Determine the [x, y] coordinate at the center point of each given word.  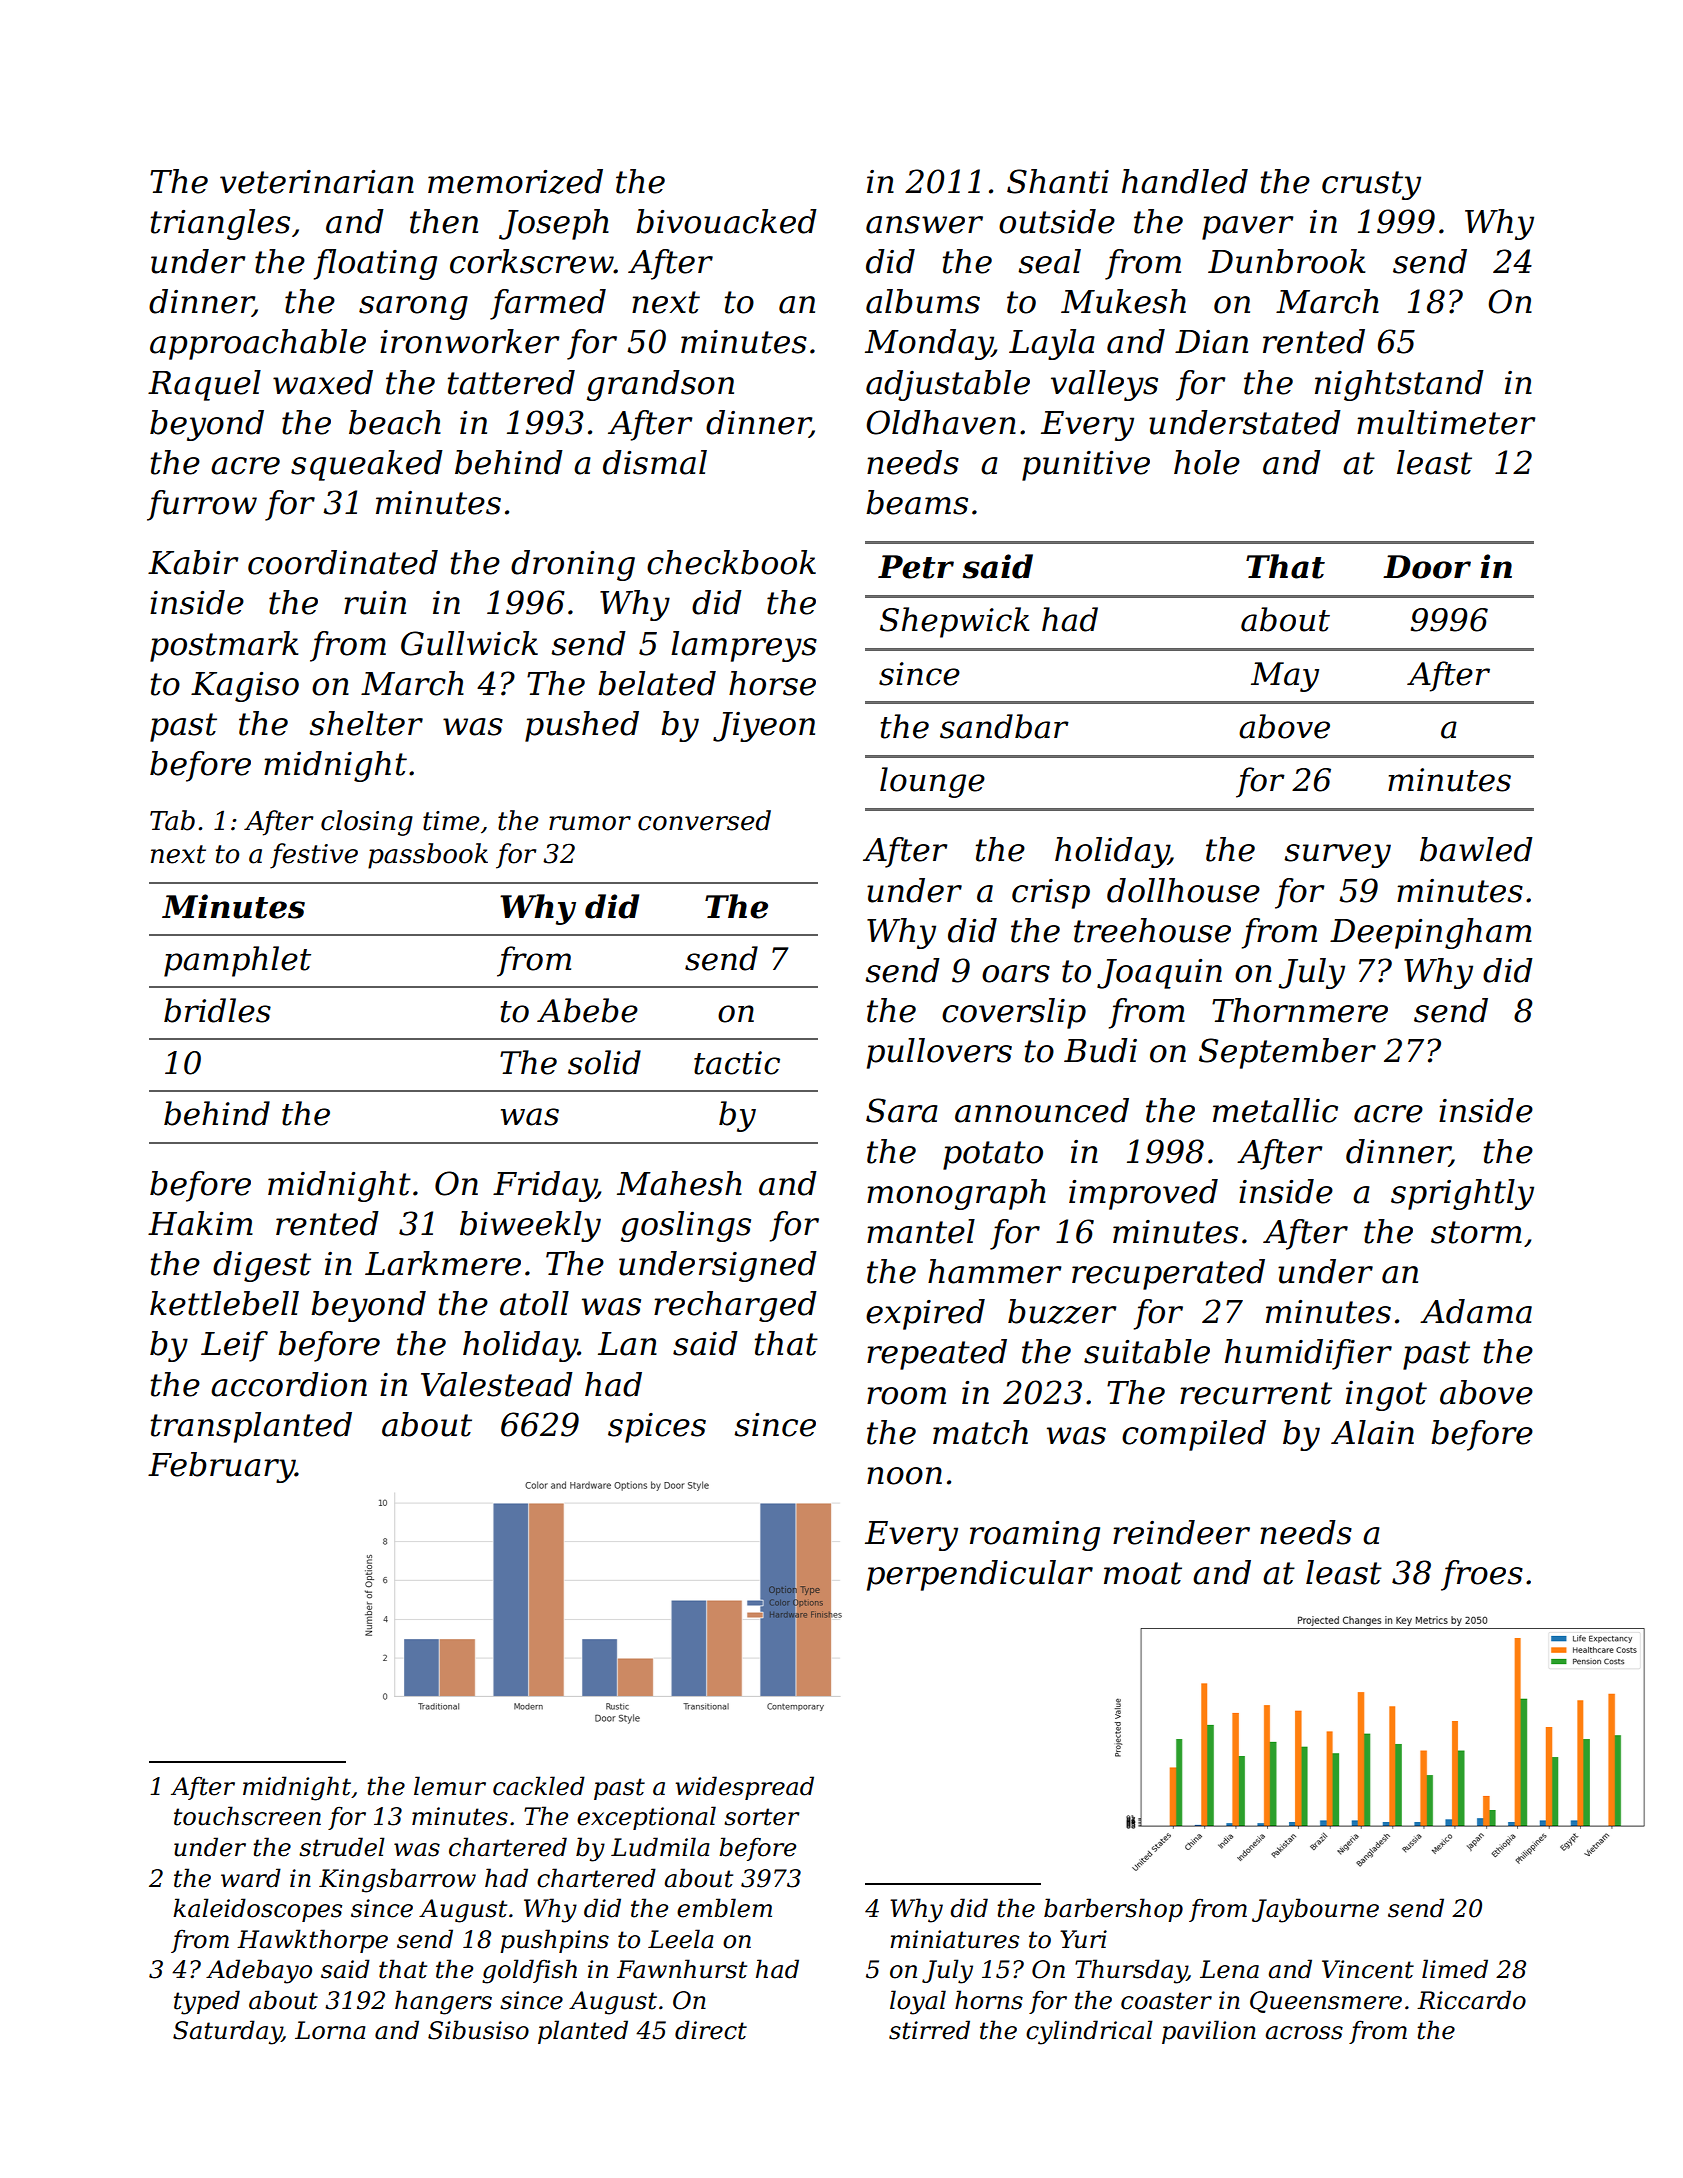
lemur [450, 1786]
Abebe [587, 1010]
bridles [217, 1010]
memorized [515, 181]
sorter [761, 1817]
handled [1185, 181]
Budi [1100, 1050]
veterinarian [317, 182]
